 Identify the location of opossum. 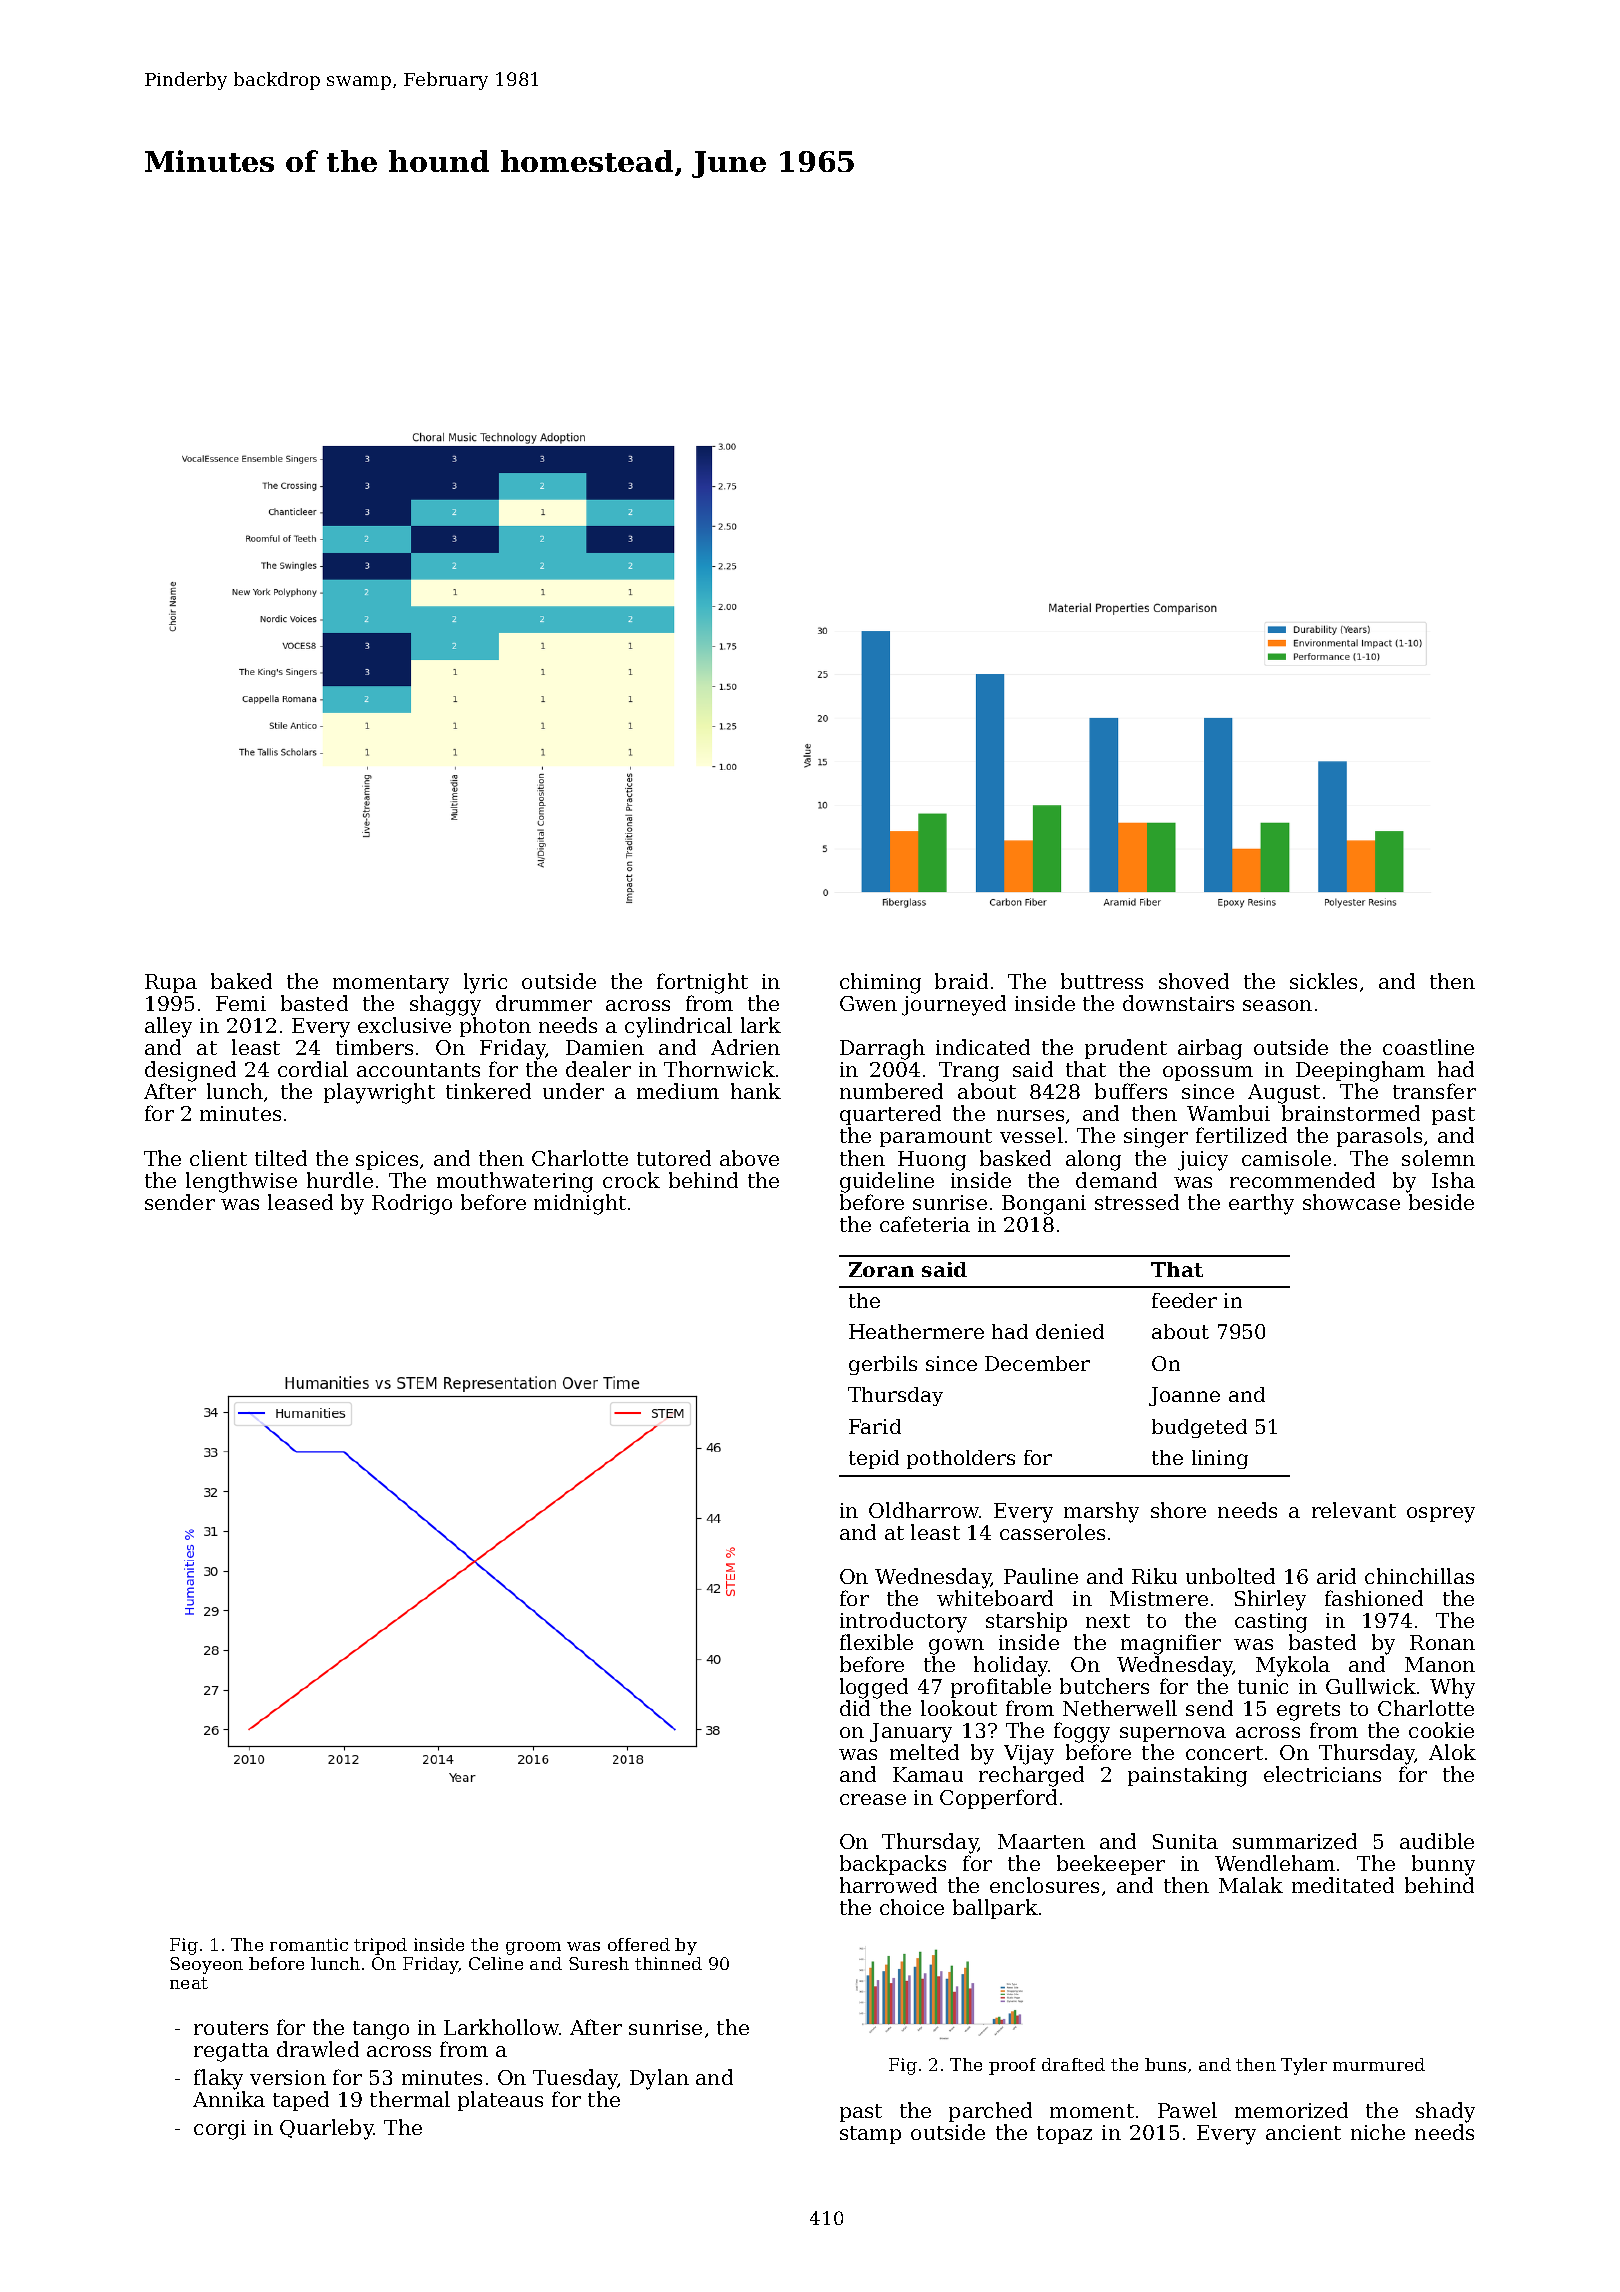
(1208, 1073).
